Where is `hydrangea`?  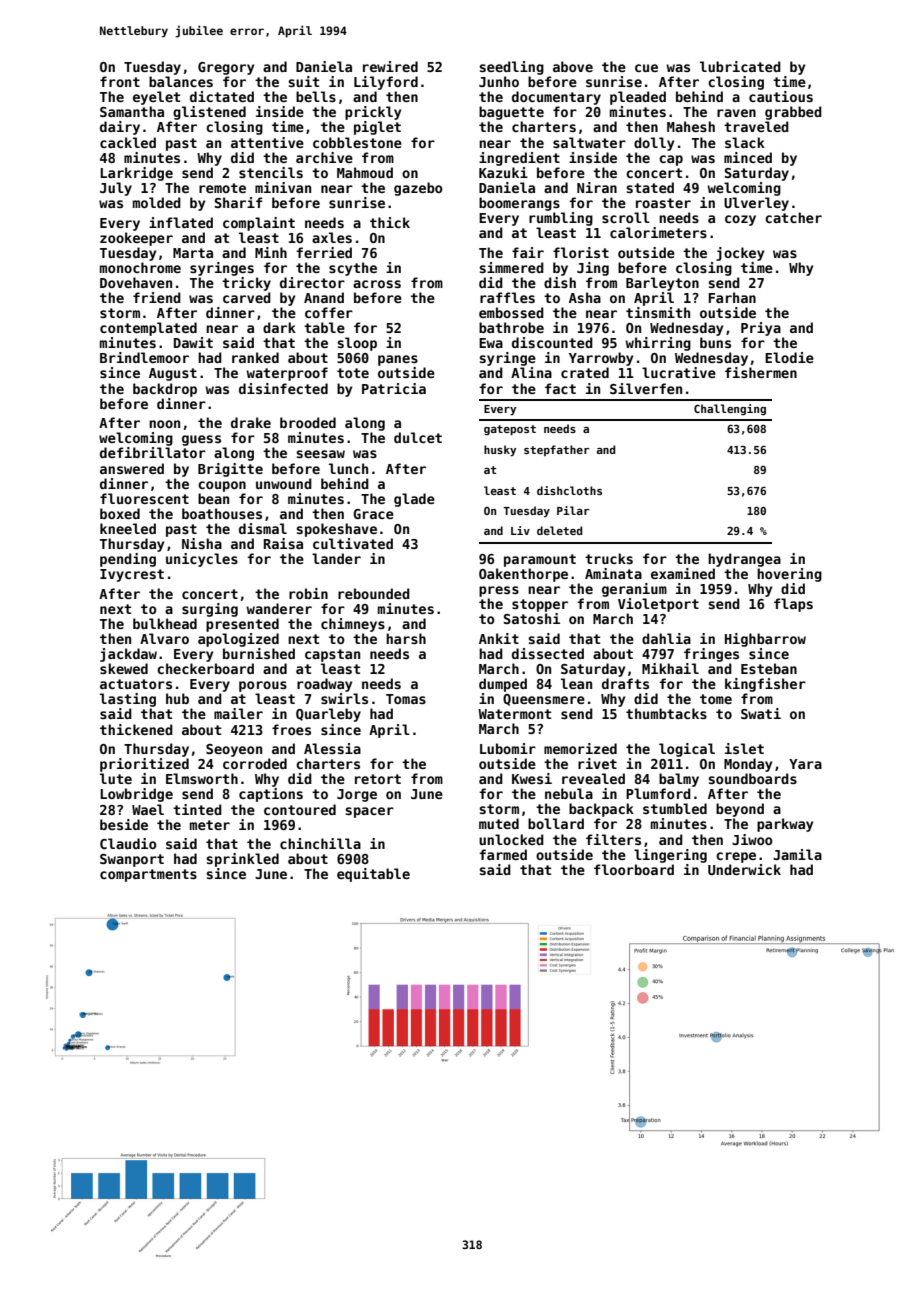
hydrangea is located at coordinates (744, 560).
